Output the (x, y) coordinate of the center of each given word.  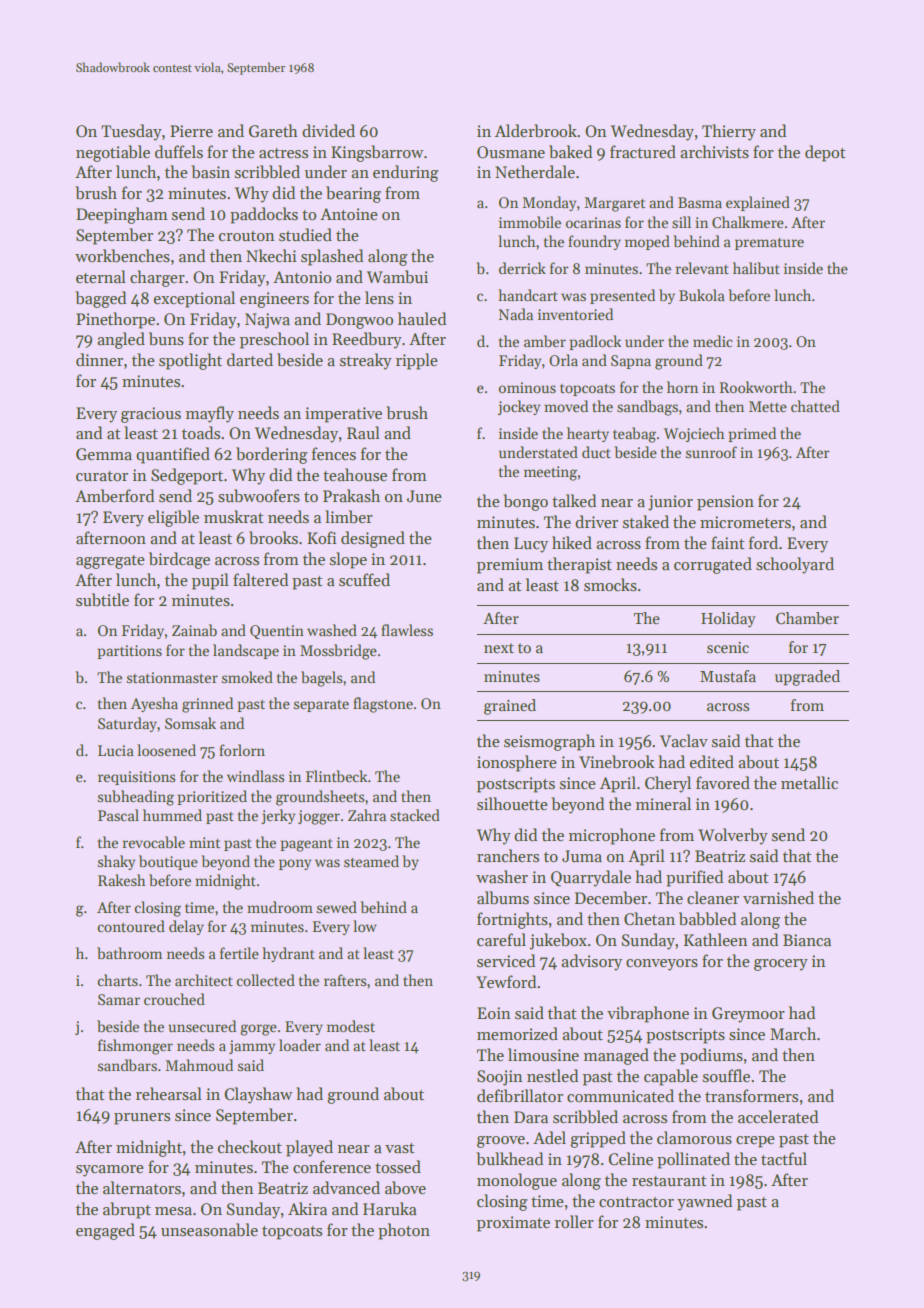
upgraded (807, 678)
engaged (105, 1231)
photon (404, 1231)
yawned (704, 1202)
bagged (100, 299)
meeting (550, 473)
